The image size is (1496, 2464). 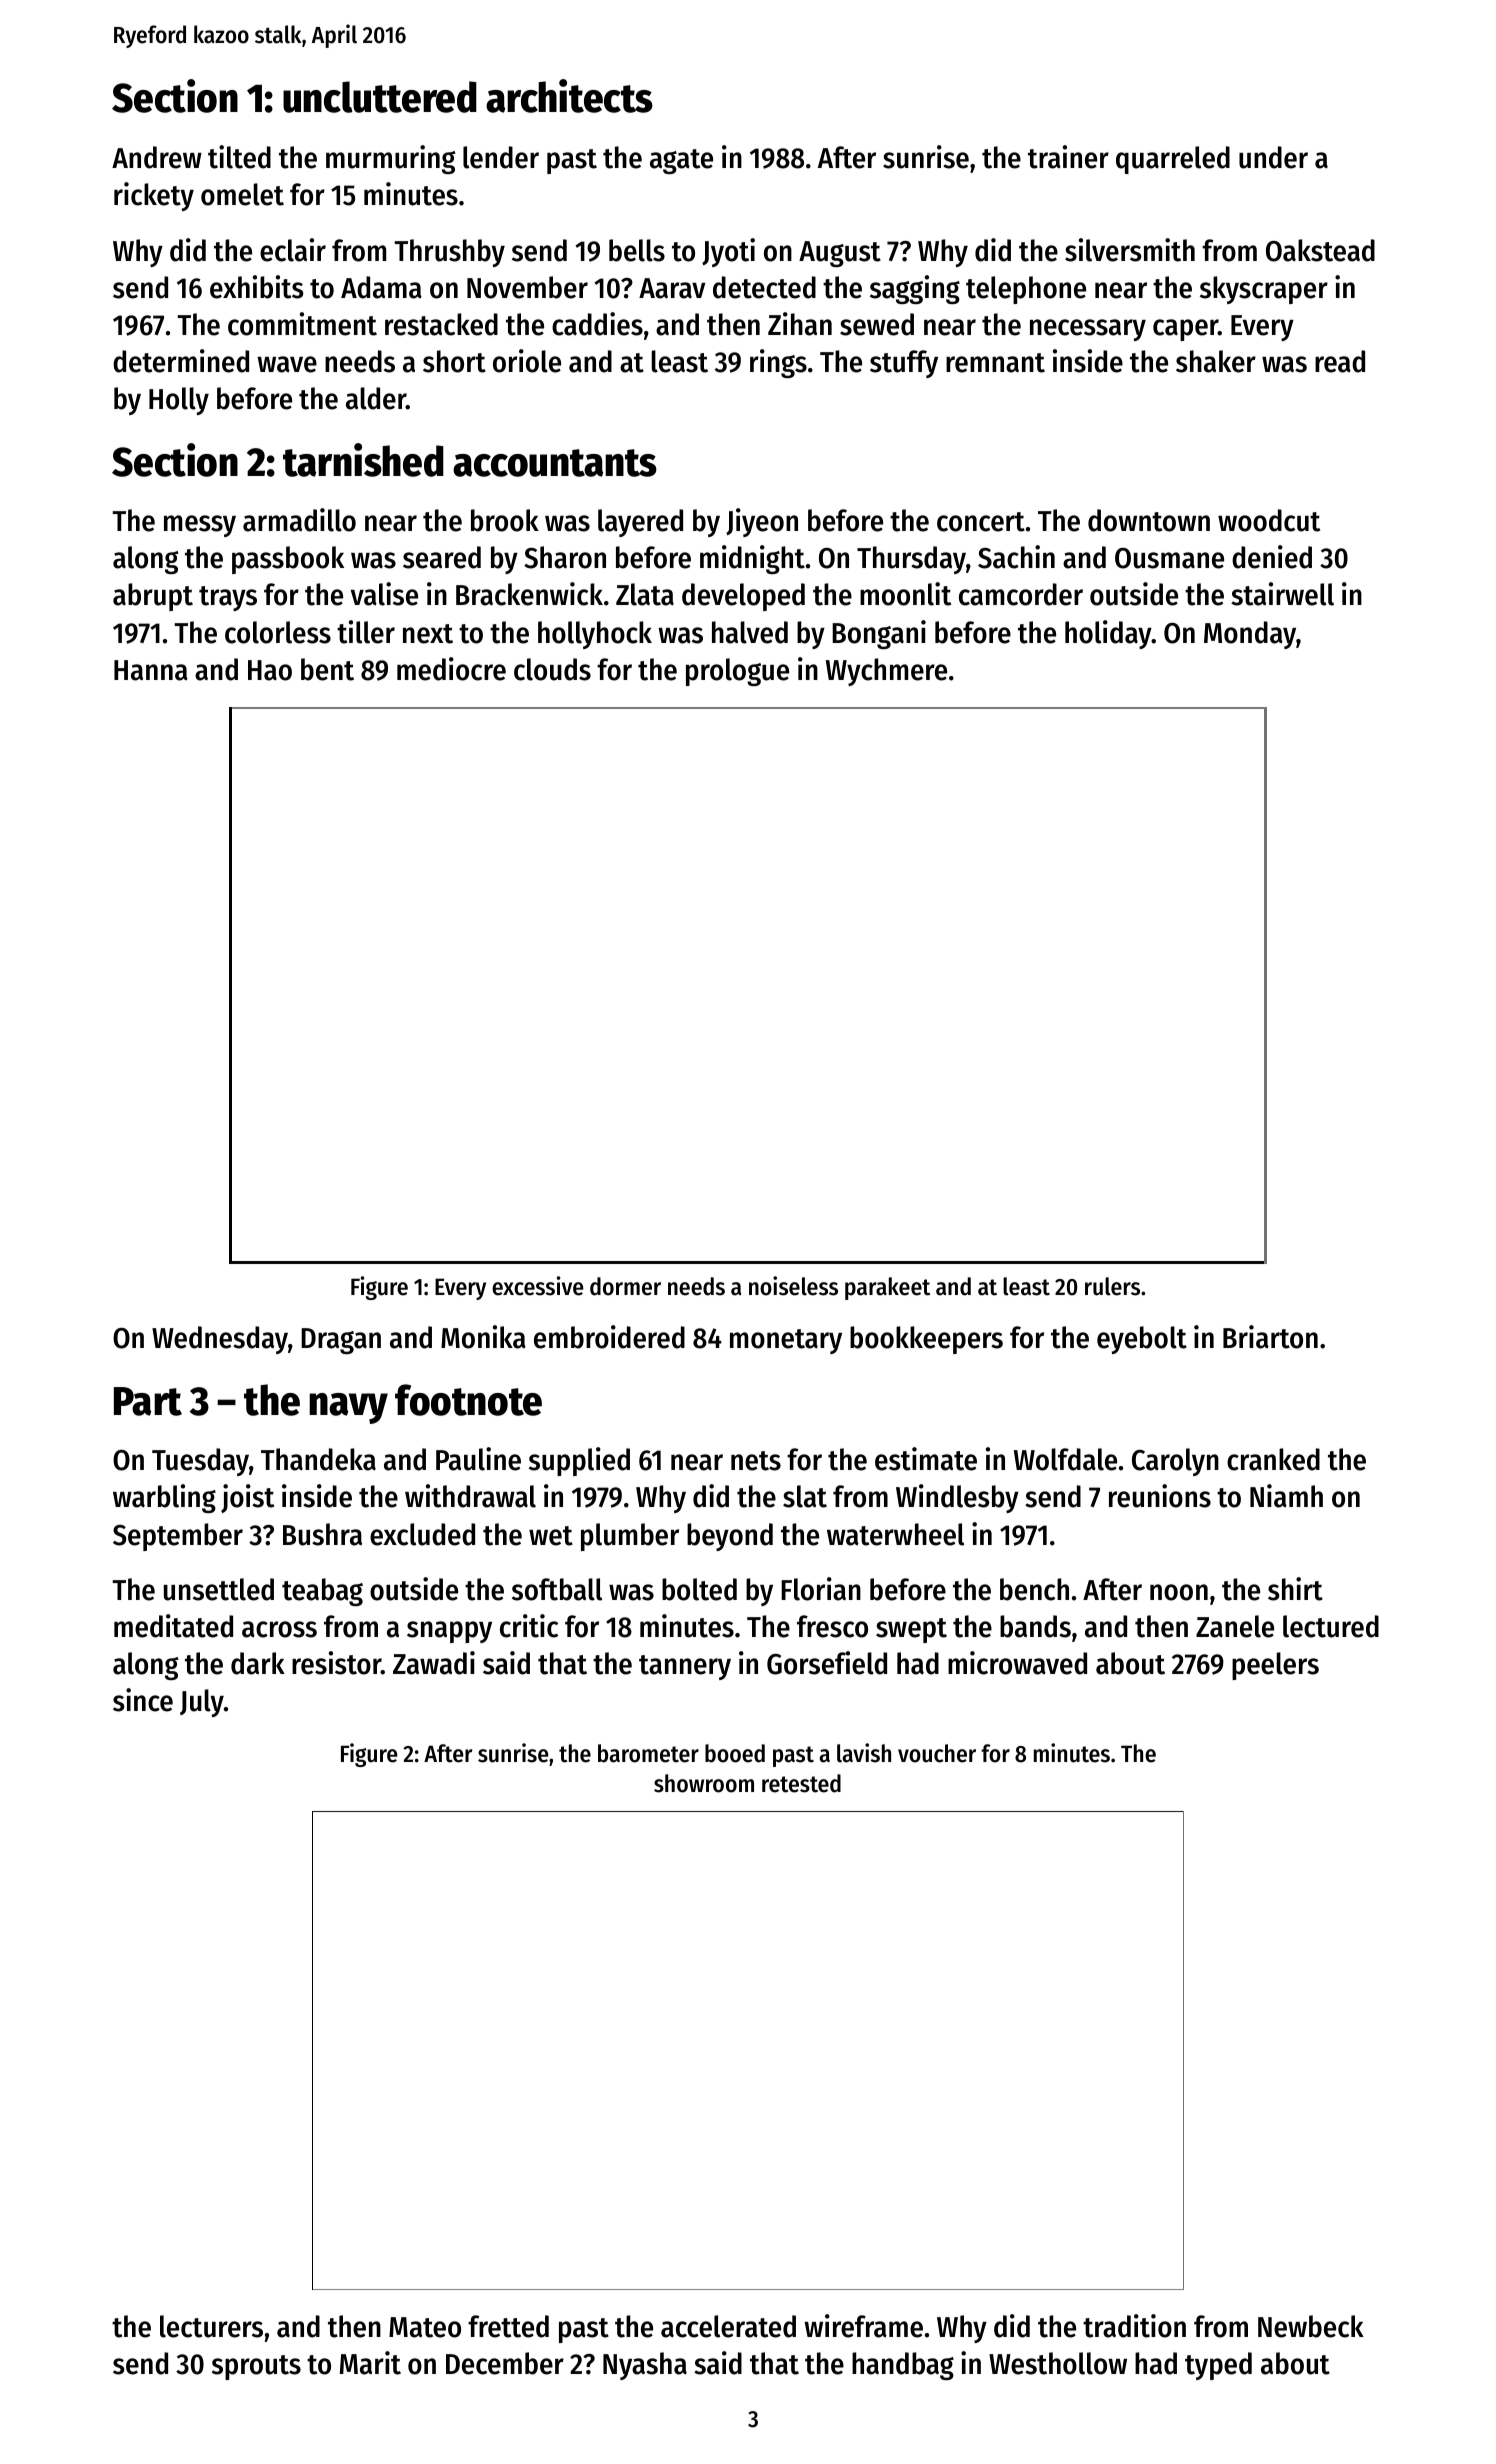 What do you see at coordinates (1058, 2363) in the screenshot?
I see `Westhollow` at bounding box center [1058, 2363].
